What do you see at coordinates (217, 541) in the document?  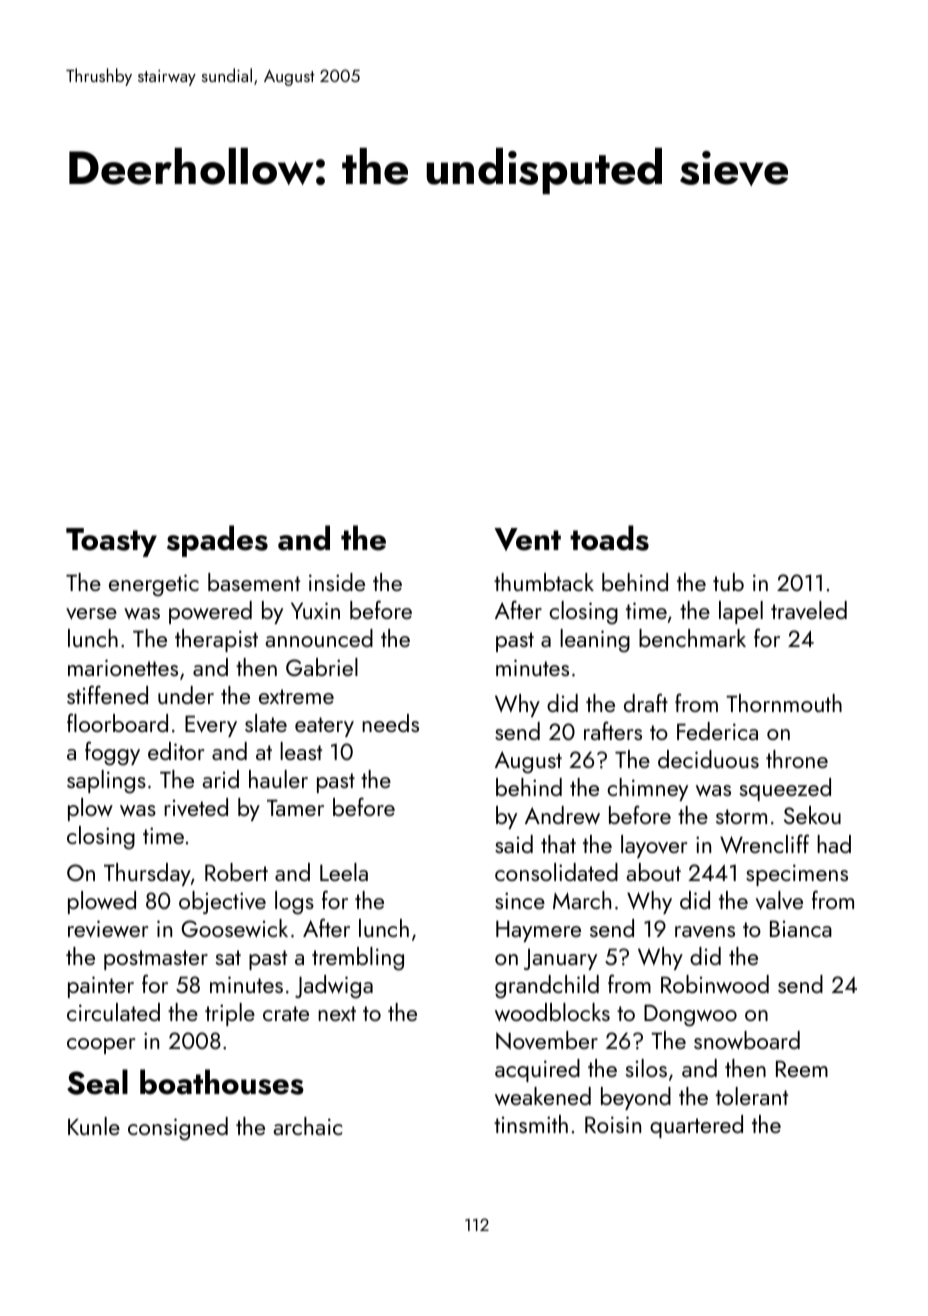 I see `spades` at bounding box center [217, 541].
